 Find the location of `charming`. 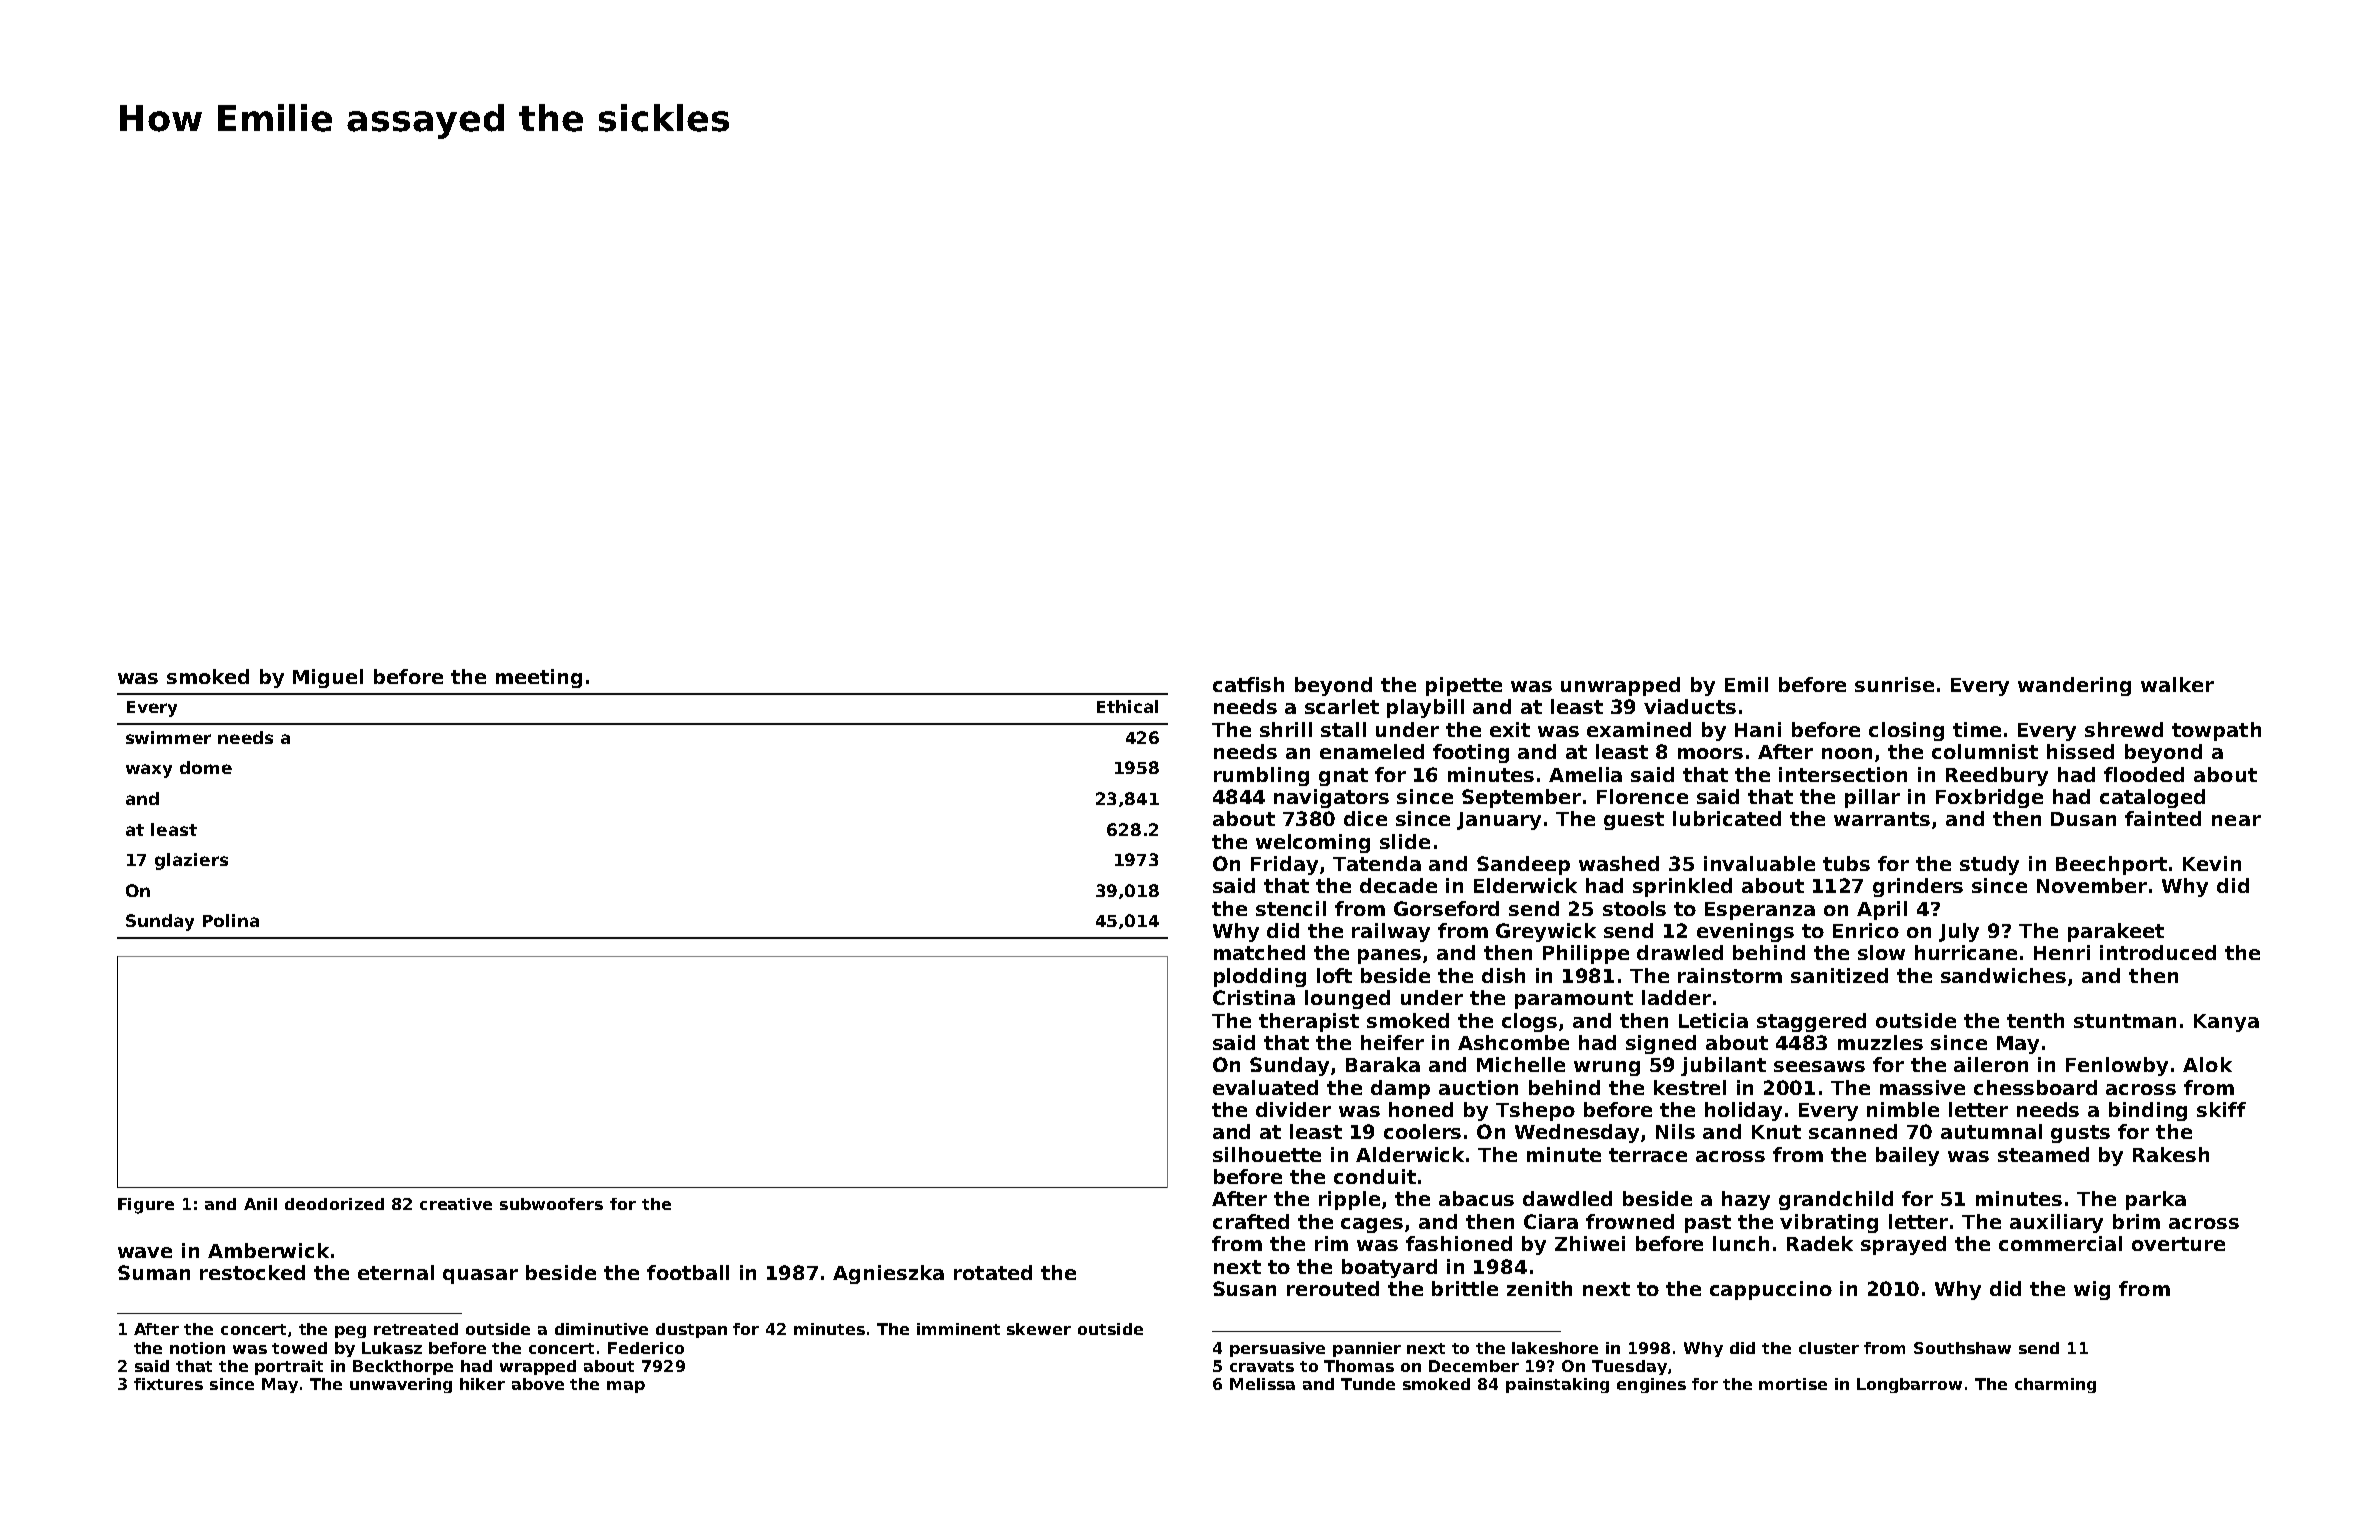

charming is located at coordinates (2055, 1385).
